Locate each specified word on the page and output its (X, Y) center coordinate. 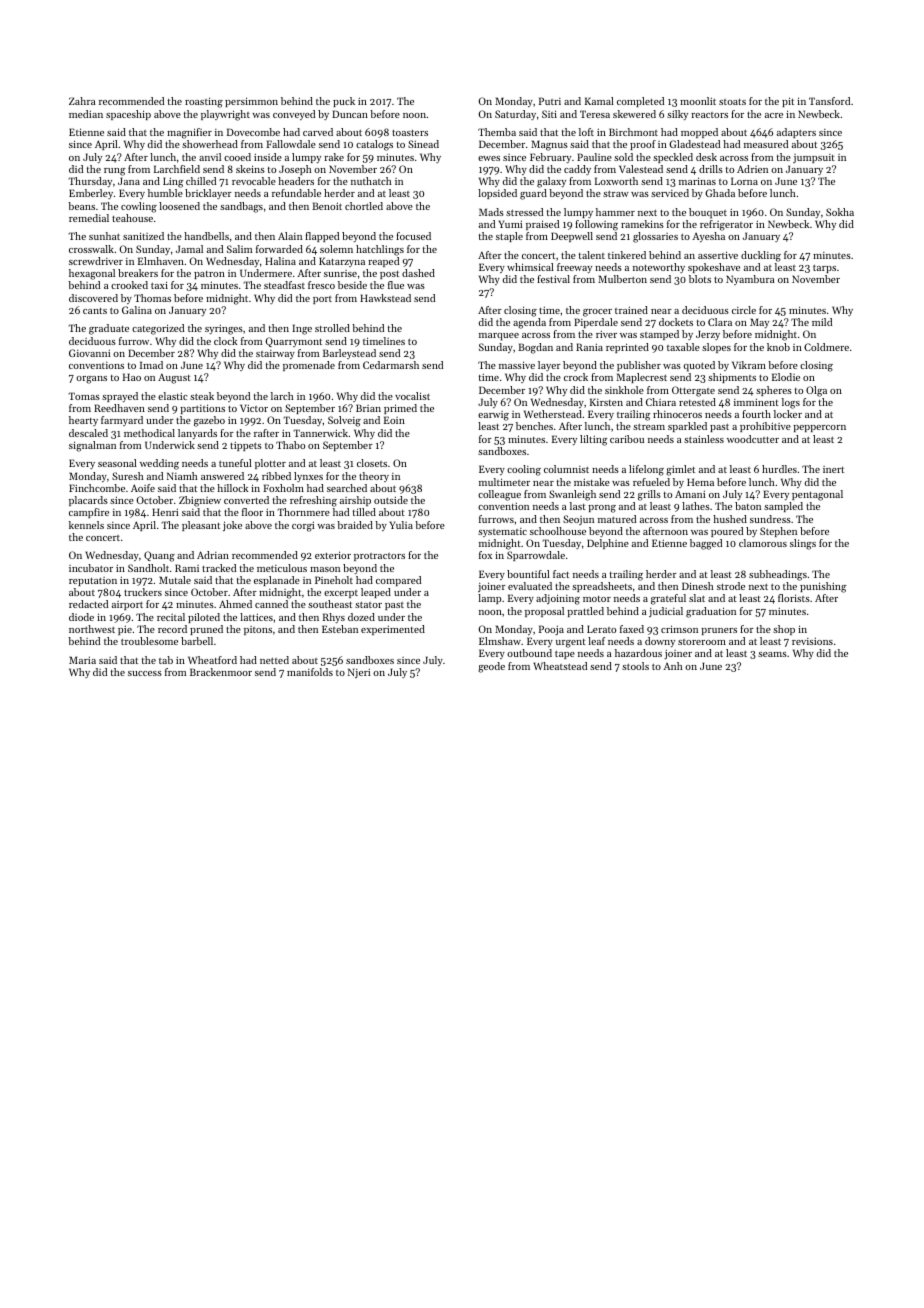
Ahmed (235, 604)
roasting (204, 102)
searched (347, 488)
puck (344, 102)
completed (640, 102)
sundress (770, 519)
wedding (159, 464)
